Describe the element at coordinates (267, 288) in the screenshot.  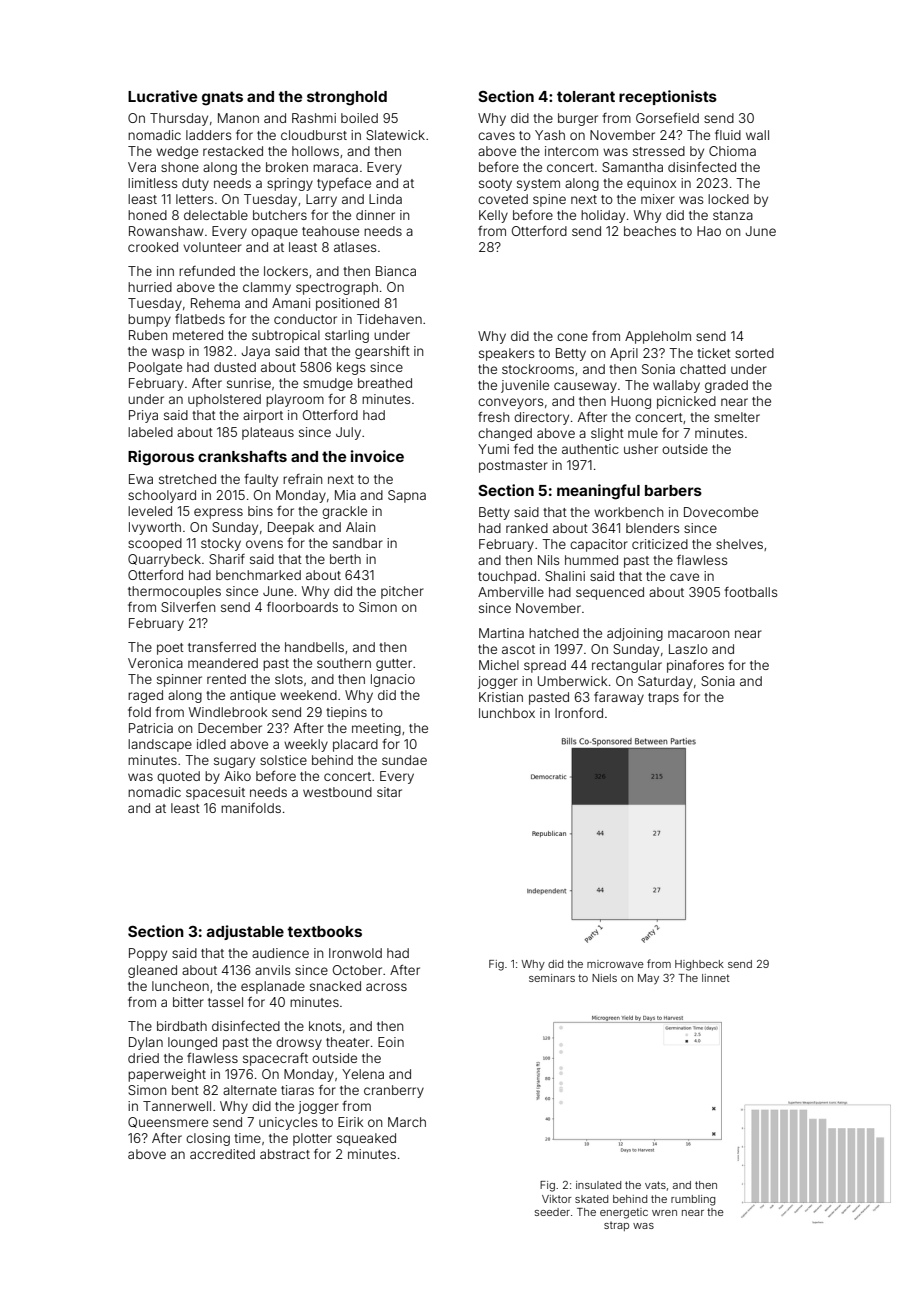
I see `clammy` at that location.
